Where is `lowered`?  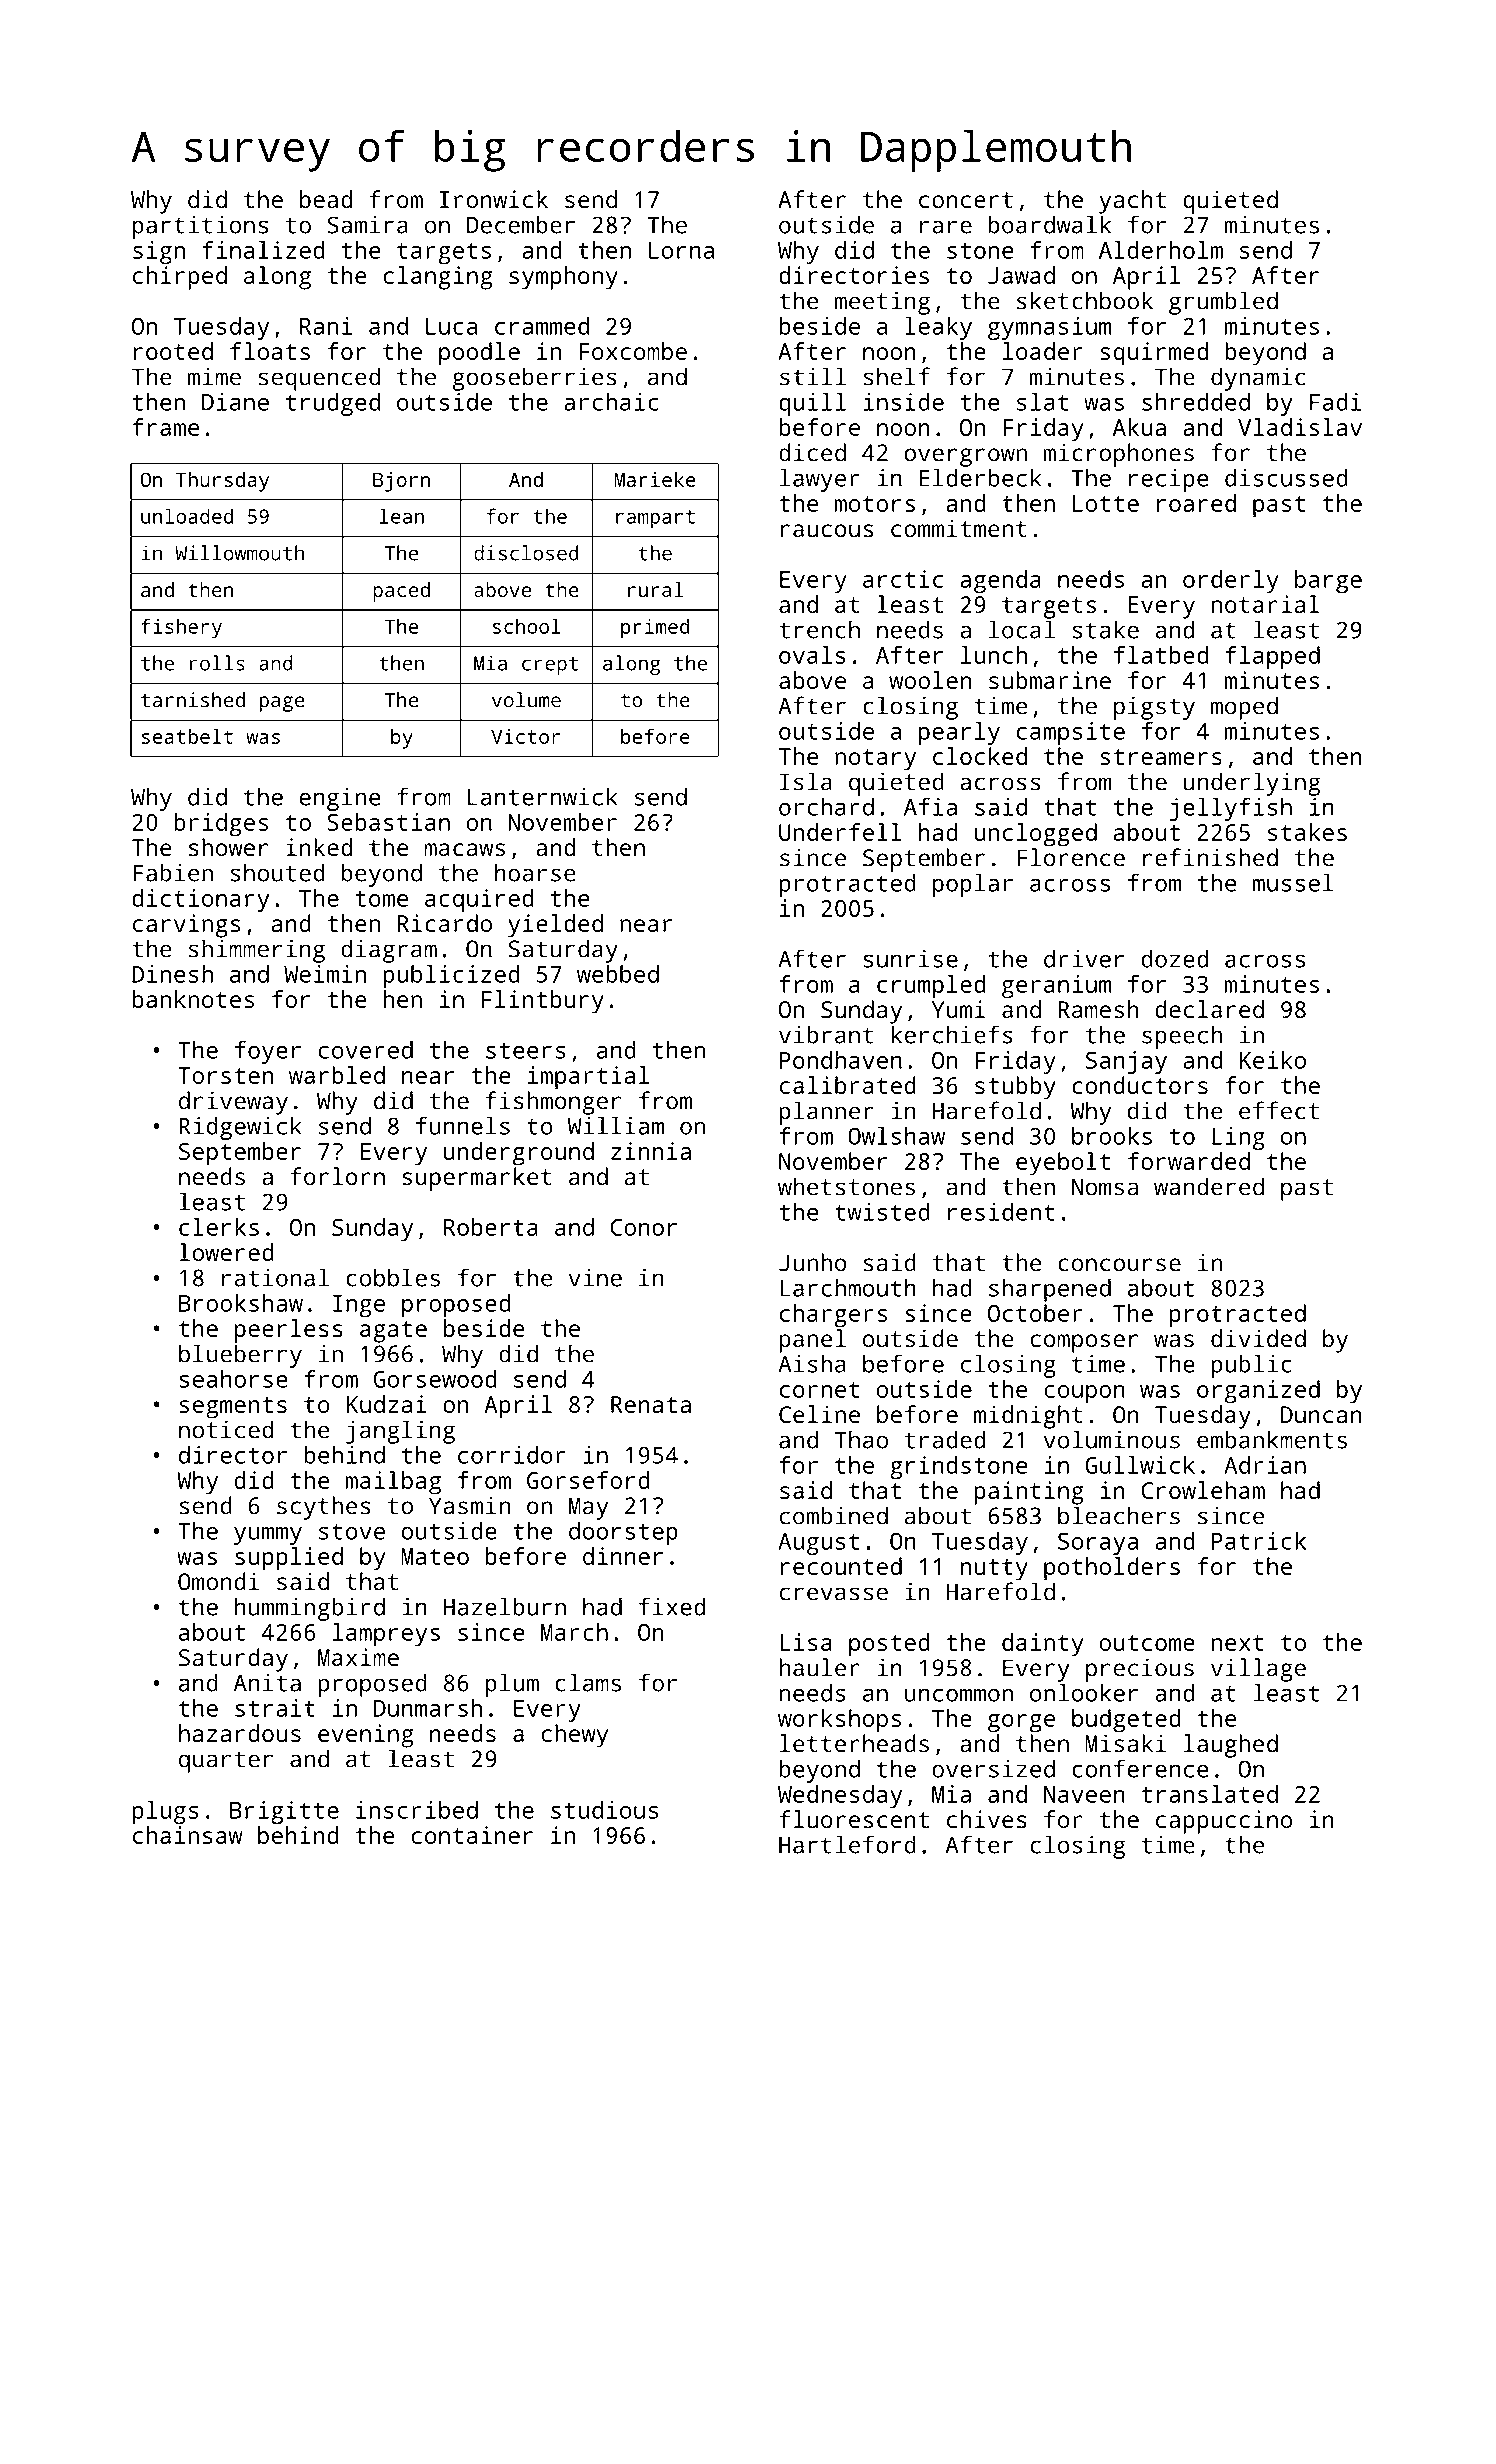
lowered is located at coordinates (226, 1252).
